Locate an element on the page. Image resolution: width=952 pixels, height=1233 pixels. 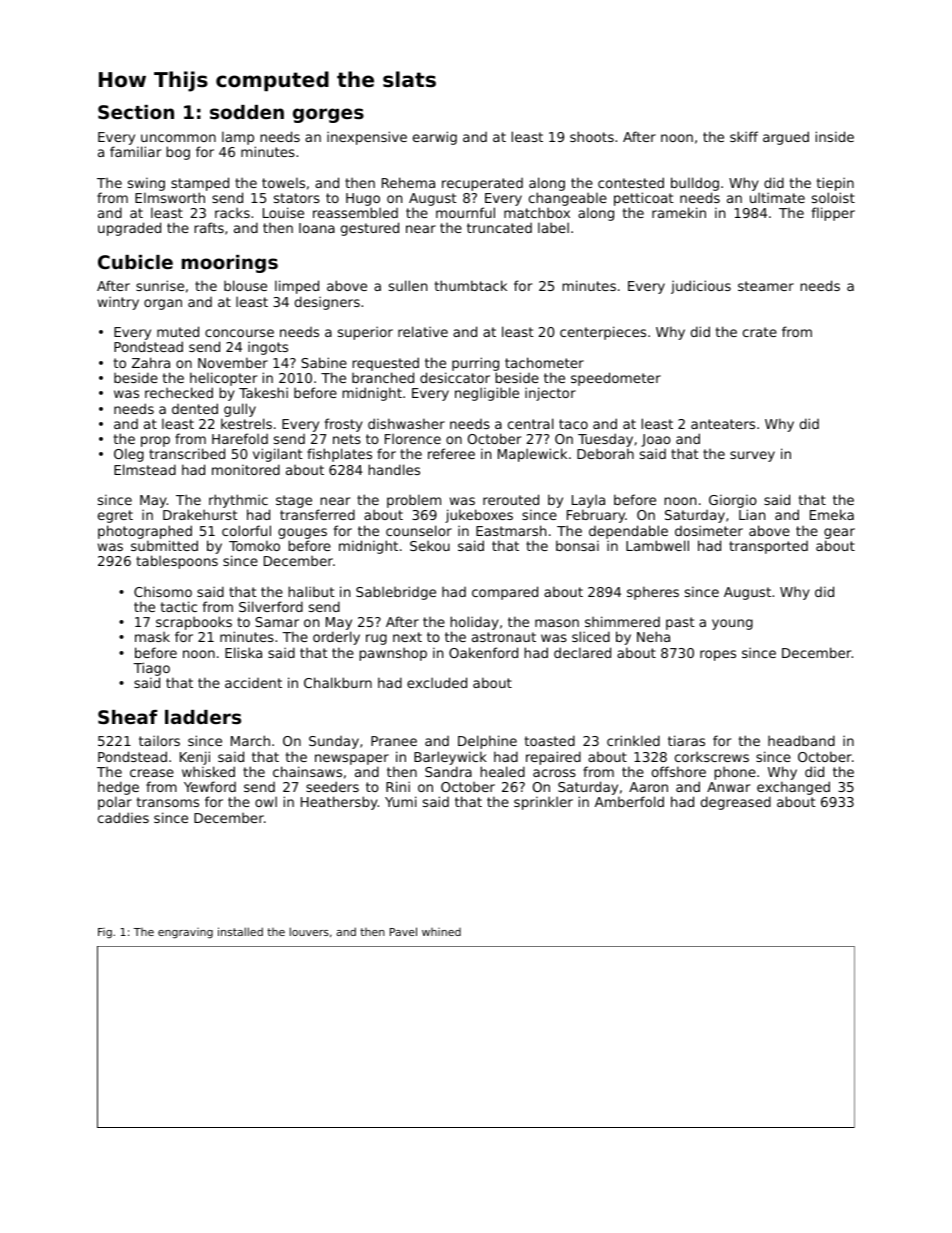
Emeka is located at coordinates (832, 514).
